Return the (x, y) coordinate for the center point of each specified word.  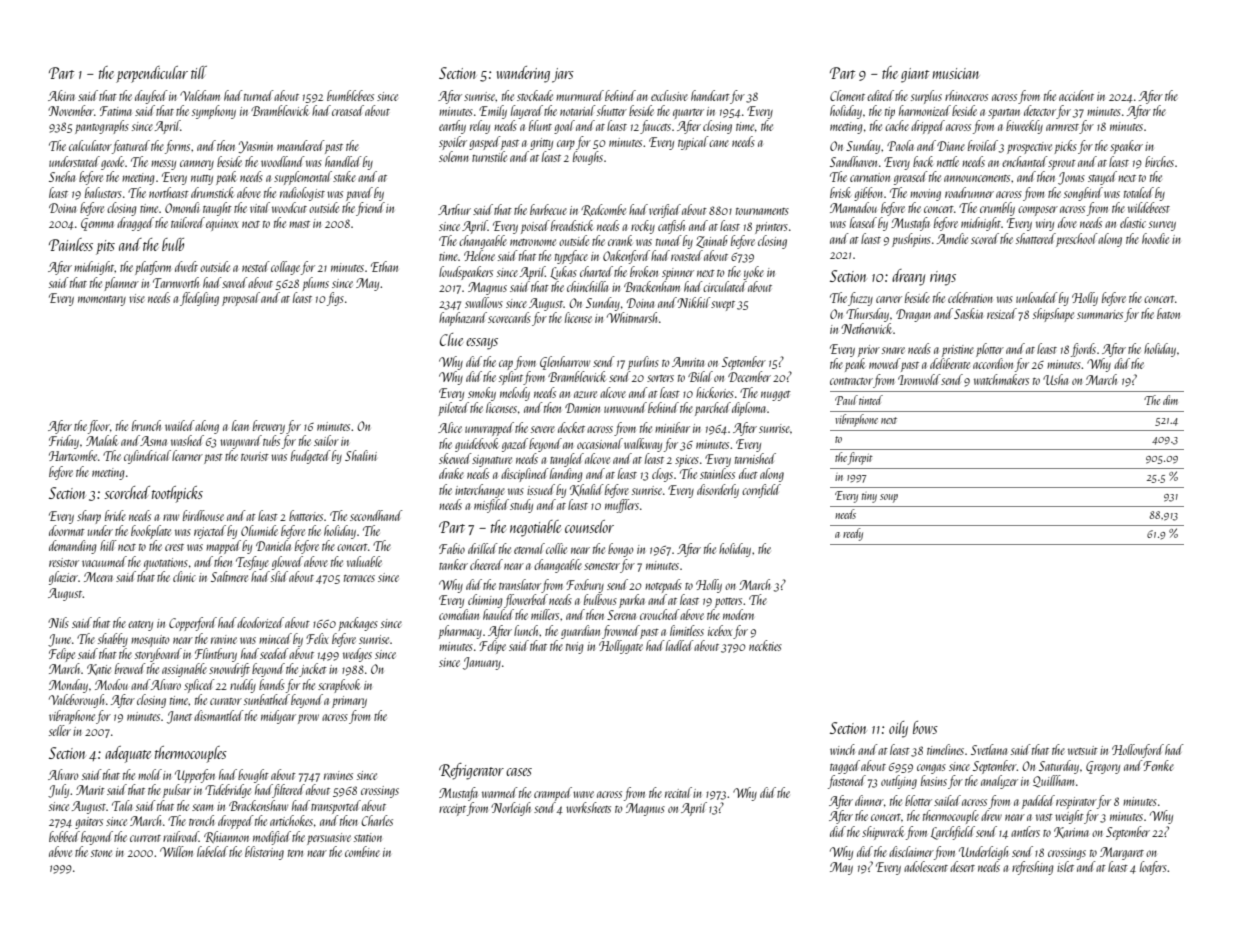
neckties (765, 645)
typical (693, 143)
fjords (1083, 350)
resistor (64, 562)
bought (253, 776)
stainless (717, 473)
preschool (1077, 240)
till (199, 72)
